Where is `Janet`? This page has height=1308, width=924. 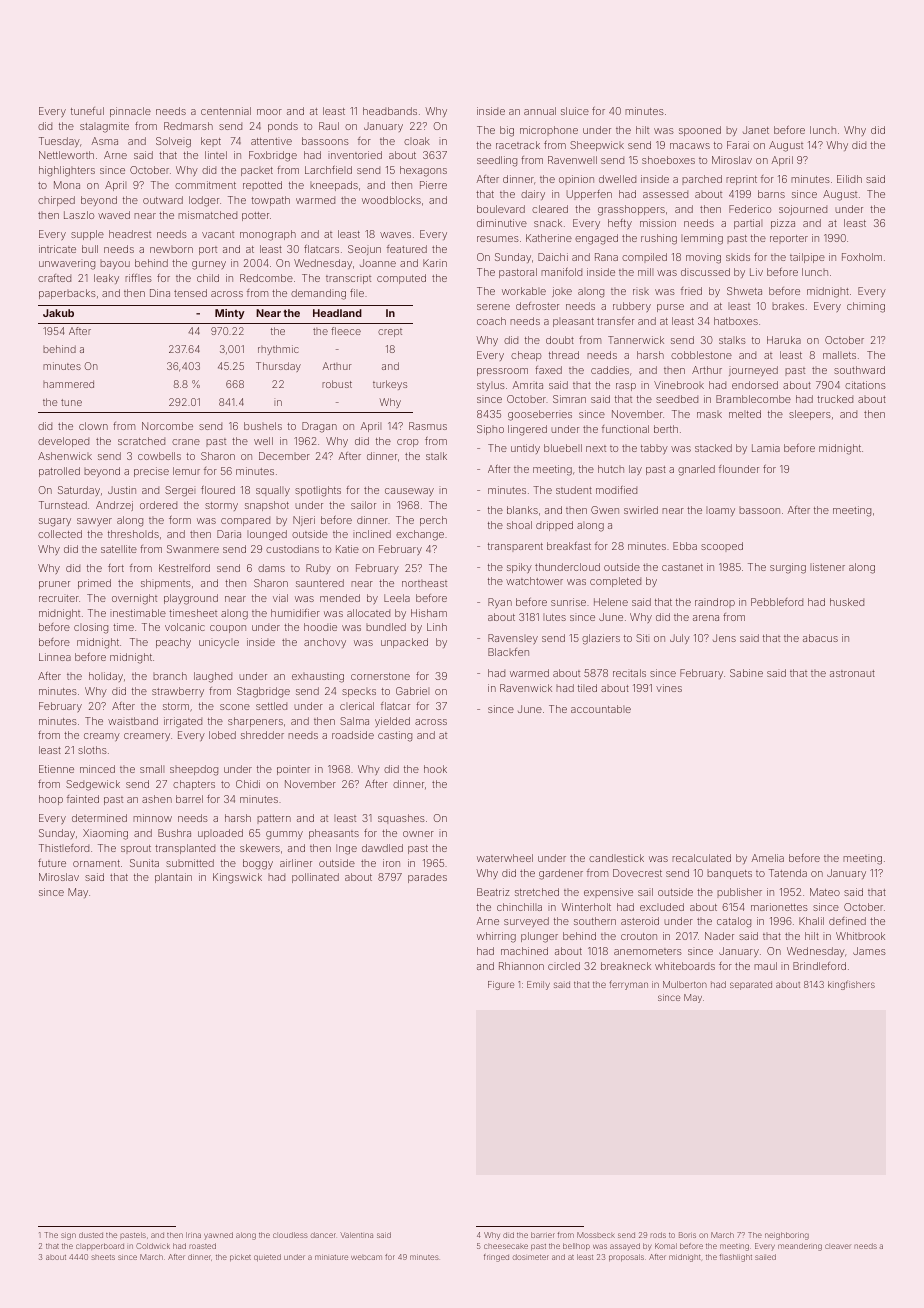 Janet is located at coordinates (756, 130).
